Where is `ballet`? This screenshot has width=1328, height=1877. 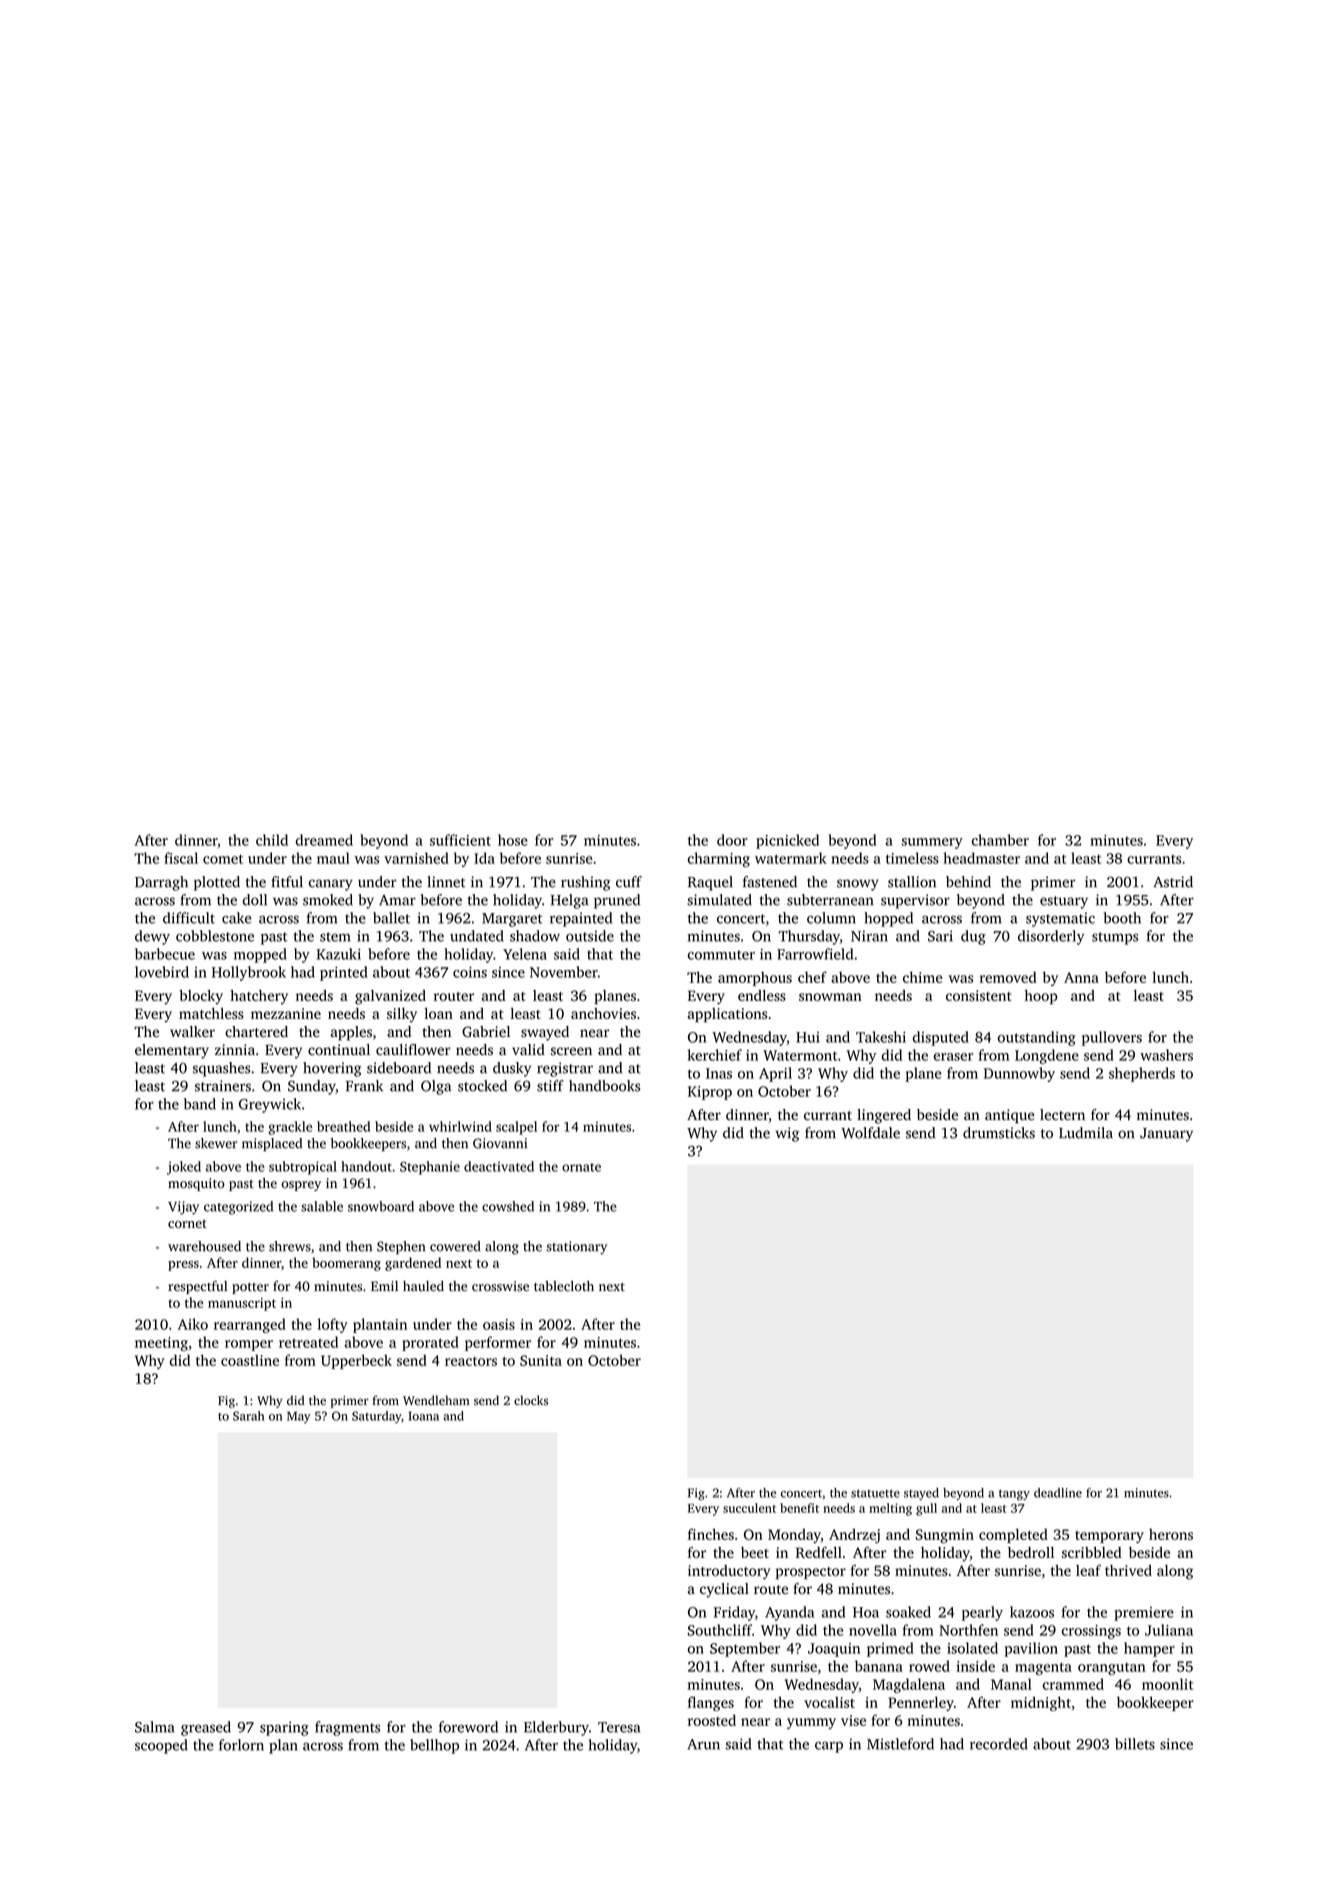
ballet is located at coordinates (391, 918).
